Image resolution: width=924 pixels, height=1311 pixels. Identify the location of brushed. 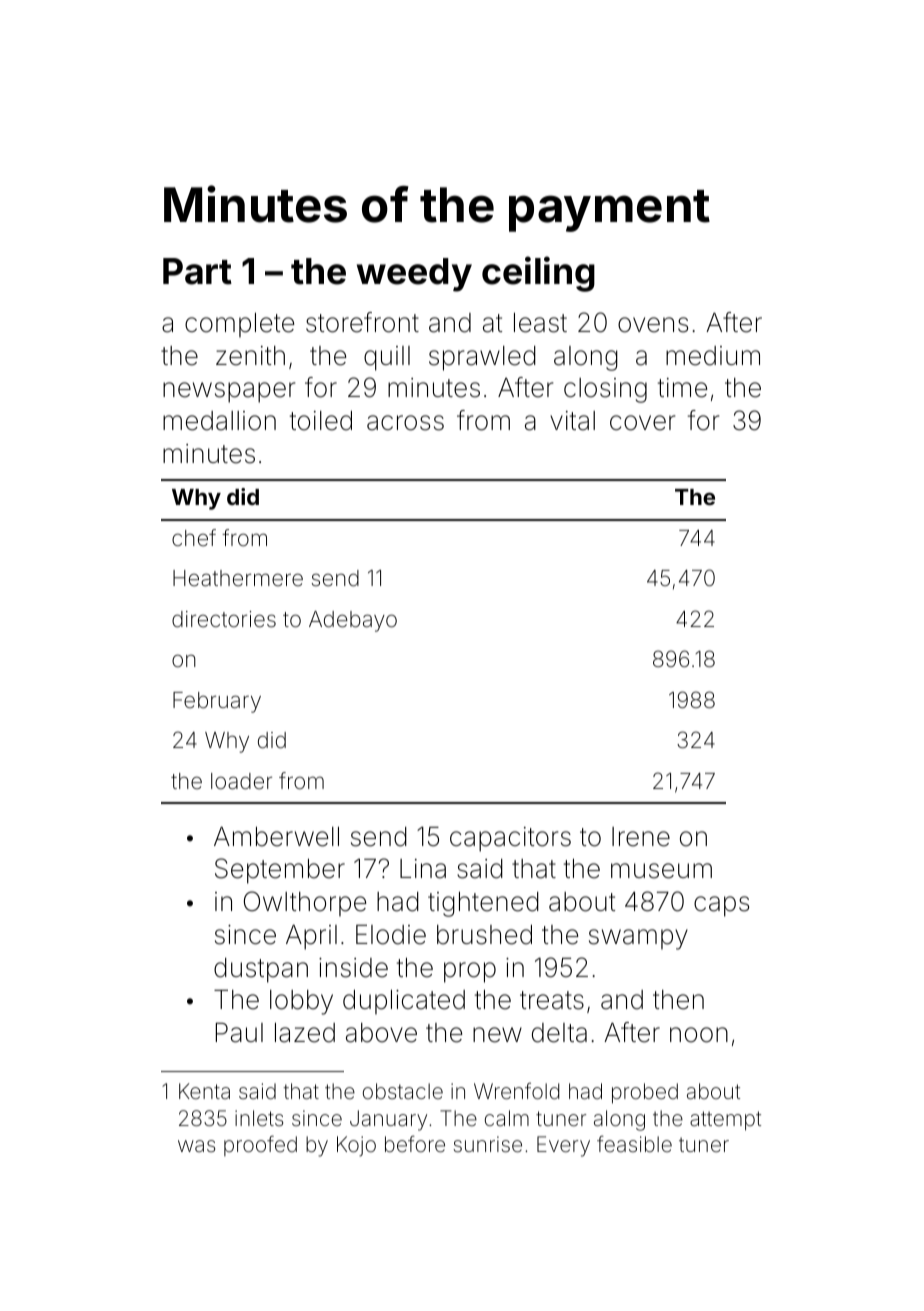
(484, 935).
